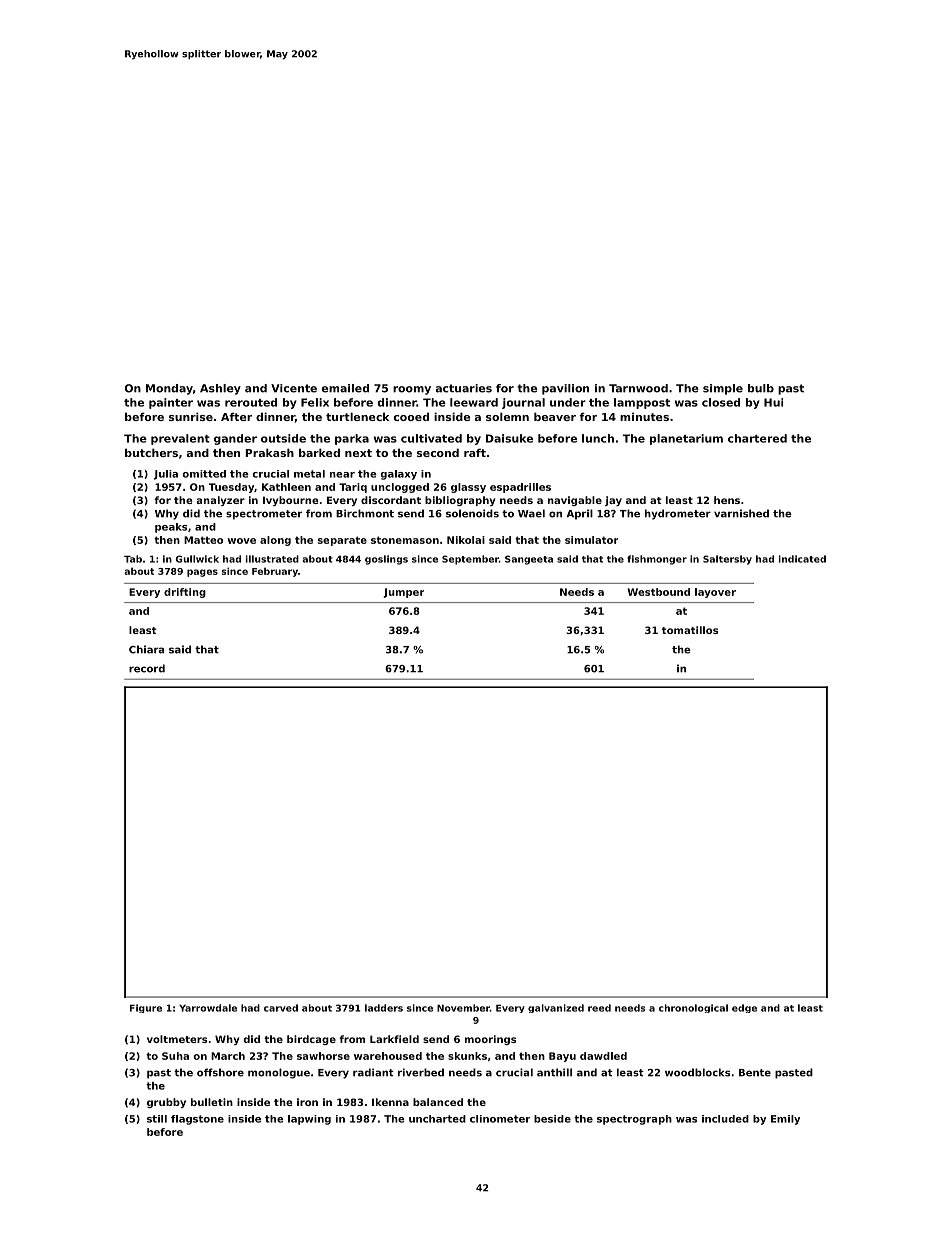  What do you see at coordinates (744, 1008) in the screenshot?
I see `edge` at bounding box center [744, 1008].
